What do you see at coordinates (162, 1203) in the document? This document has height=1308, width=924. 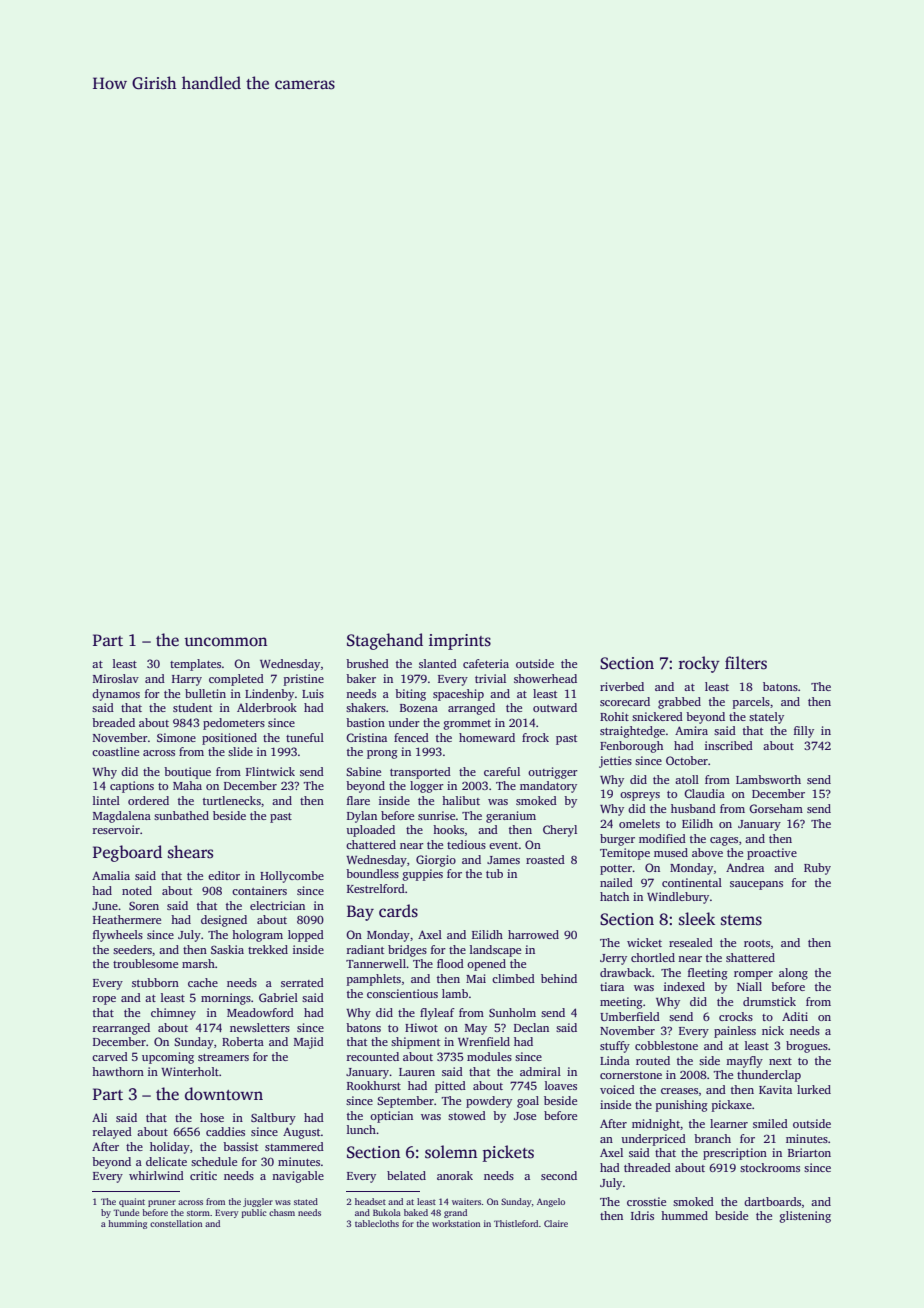 I see `pruner` at bounding box center [162, 1203].
